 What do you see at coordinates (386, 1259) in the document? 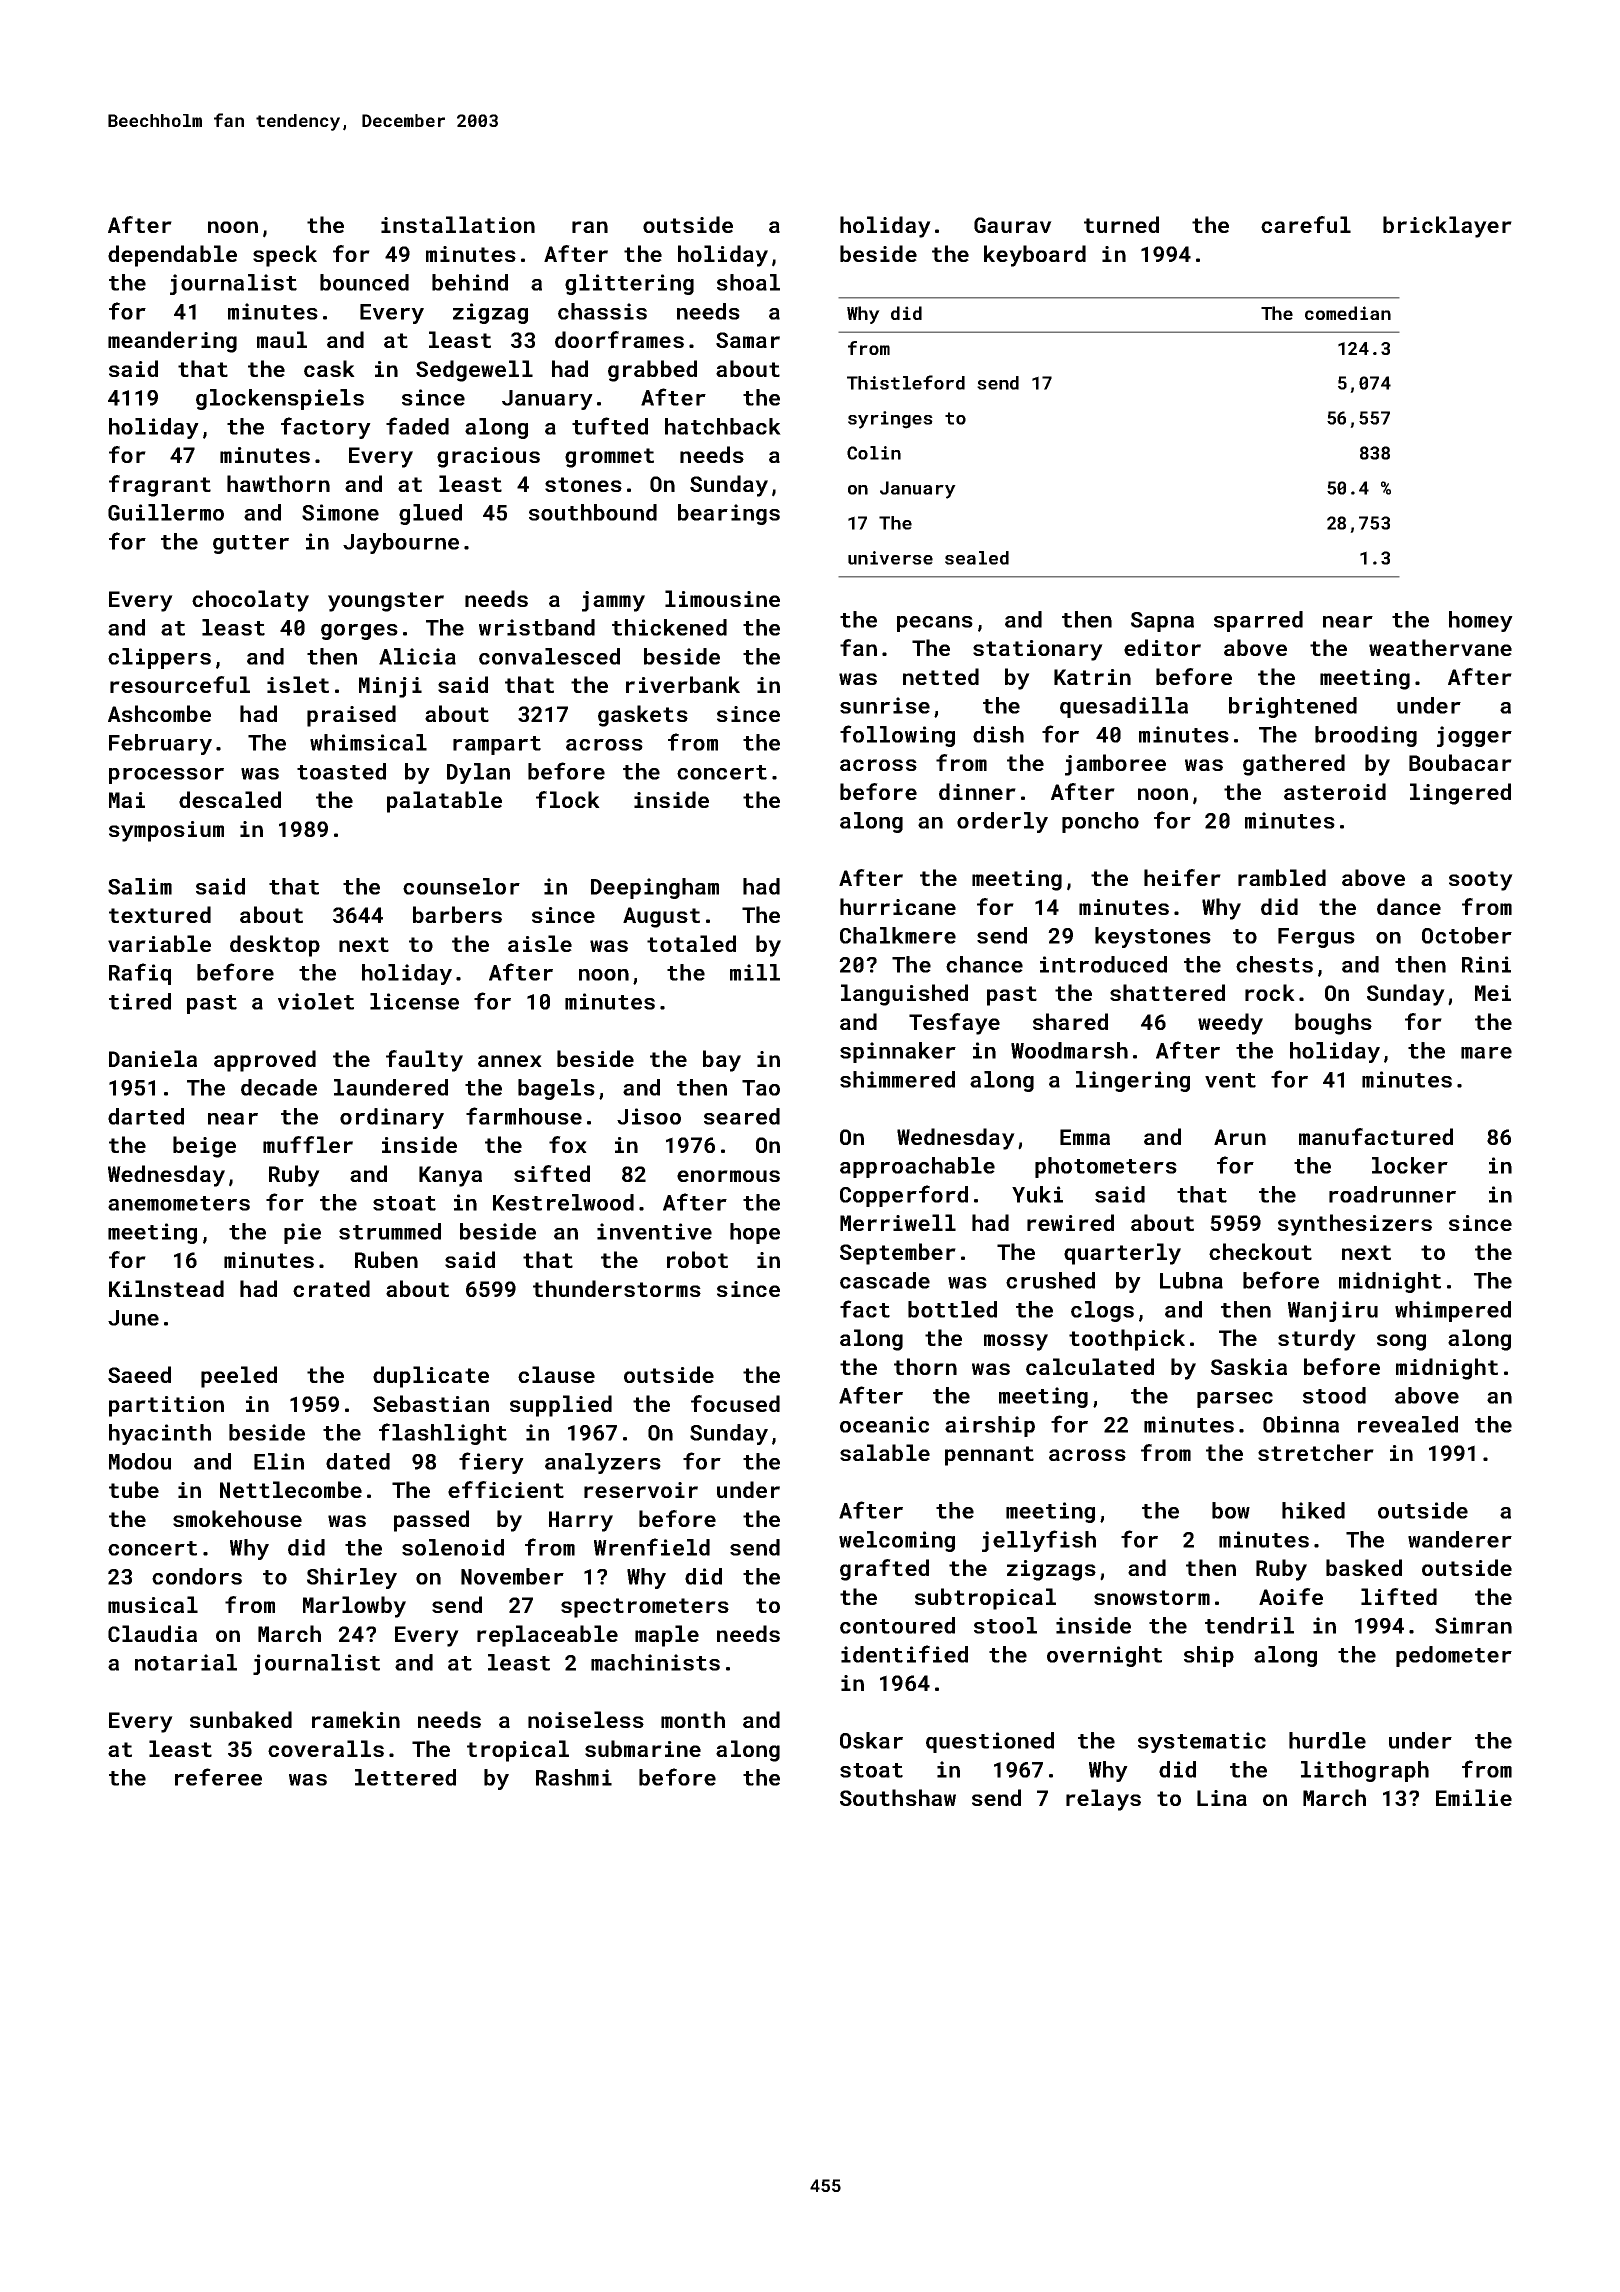
I see `Ruben` at bounding box center [386, 1259].
